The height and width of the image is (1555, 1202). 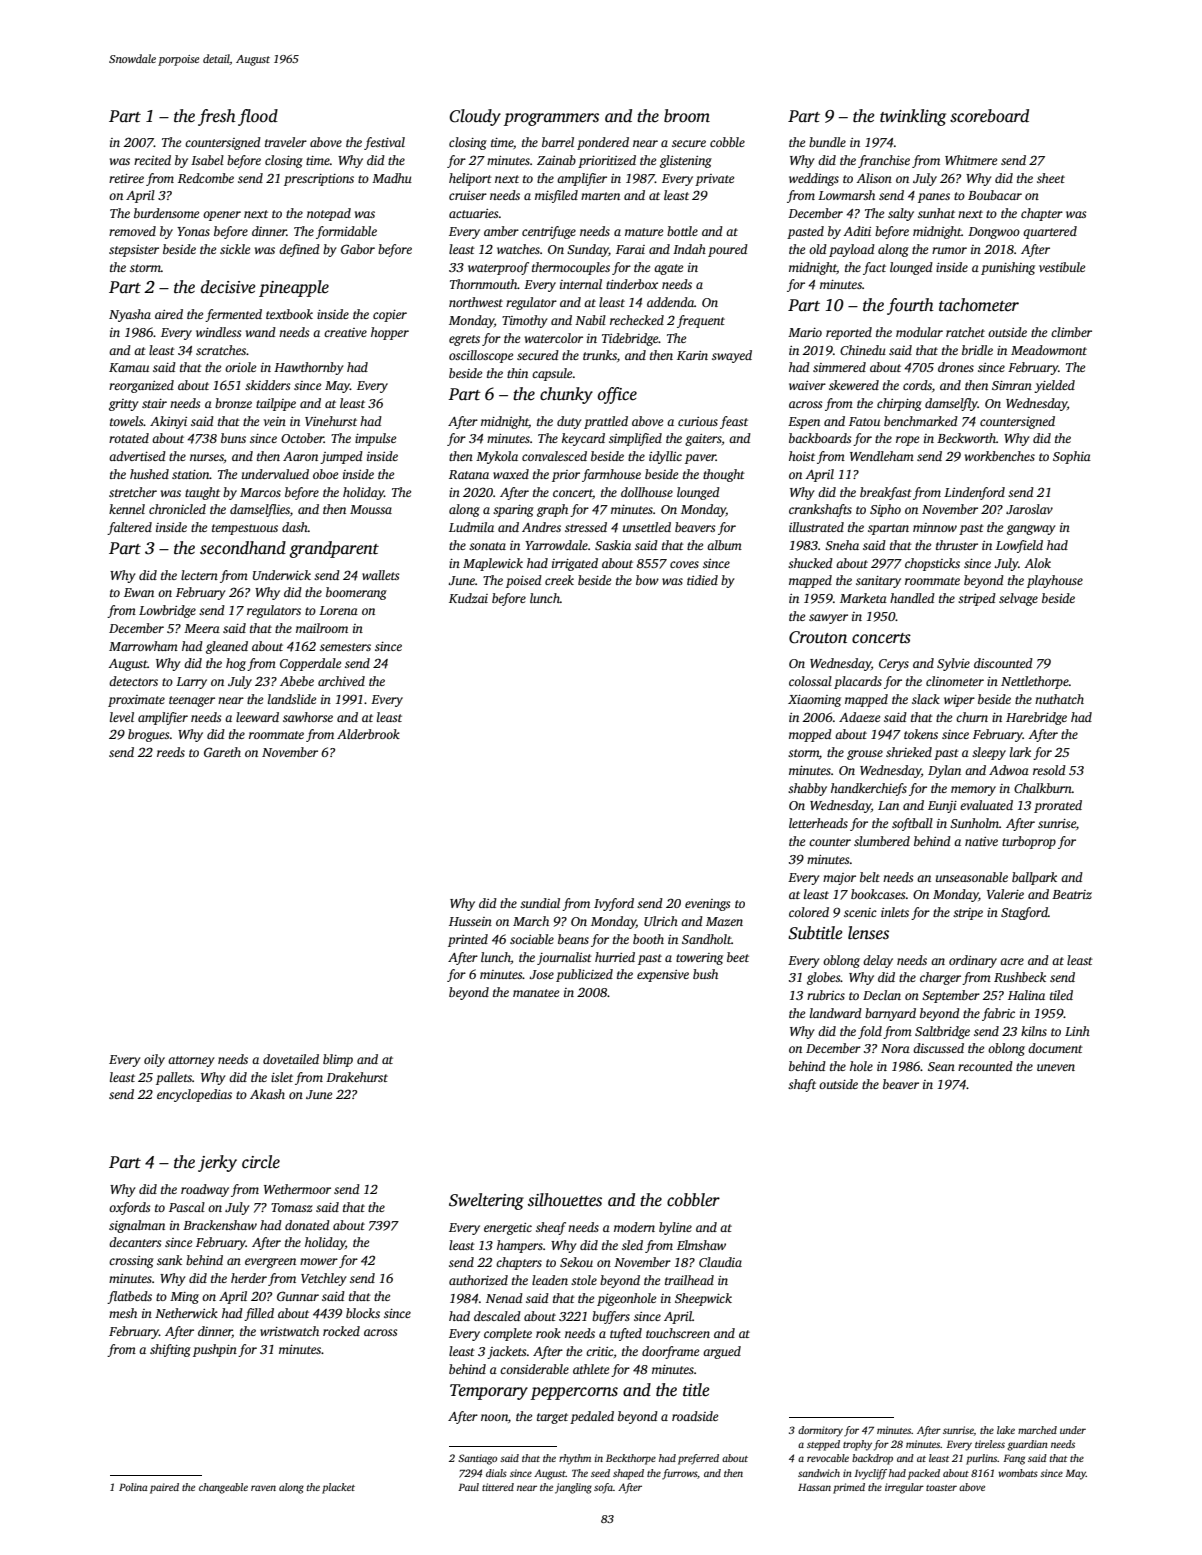 What do you see at coordinates (827, 142) in the image?
I see `bundle` at bounding box center [827, 142].
